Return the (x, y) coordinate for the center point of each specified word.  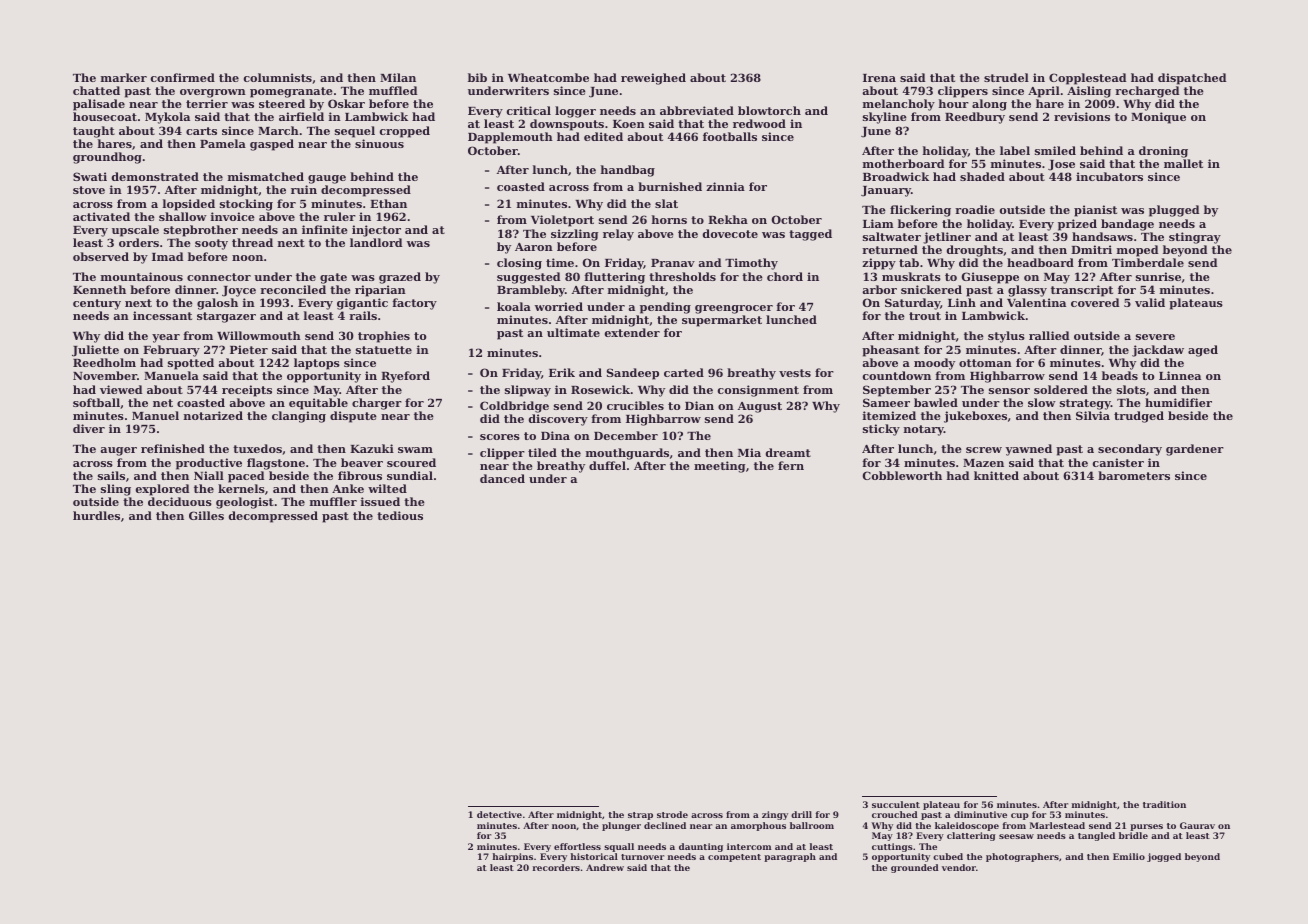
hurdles (96, 515)
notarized (213, 415)
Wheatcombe (548, 77)
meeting (719, 467)
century (97, 304)
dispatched (1192, 79)
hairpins (513, 857)
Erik (562, 372)
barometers (1134, 475)
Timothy (751, 264)
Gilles (206, 515)
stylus (1006, 337)
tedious (400, 515)
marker (124, 77)
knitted (996, 475)
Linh (962, 302)
